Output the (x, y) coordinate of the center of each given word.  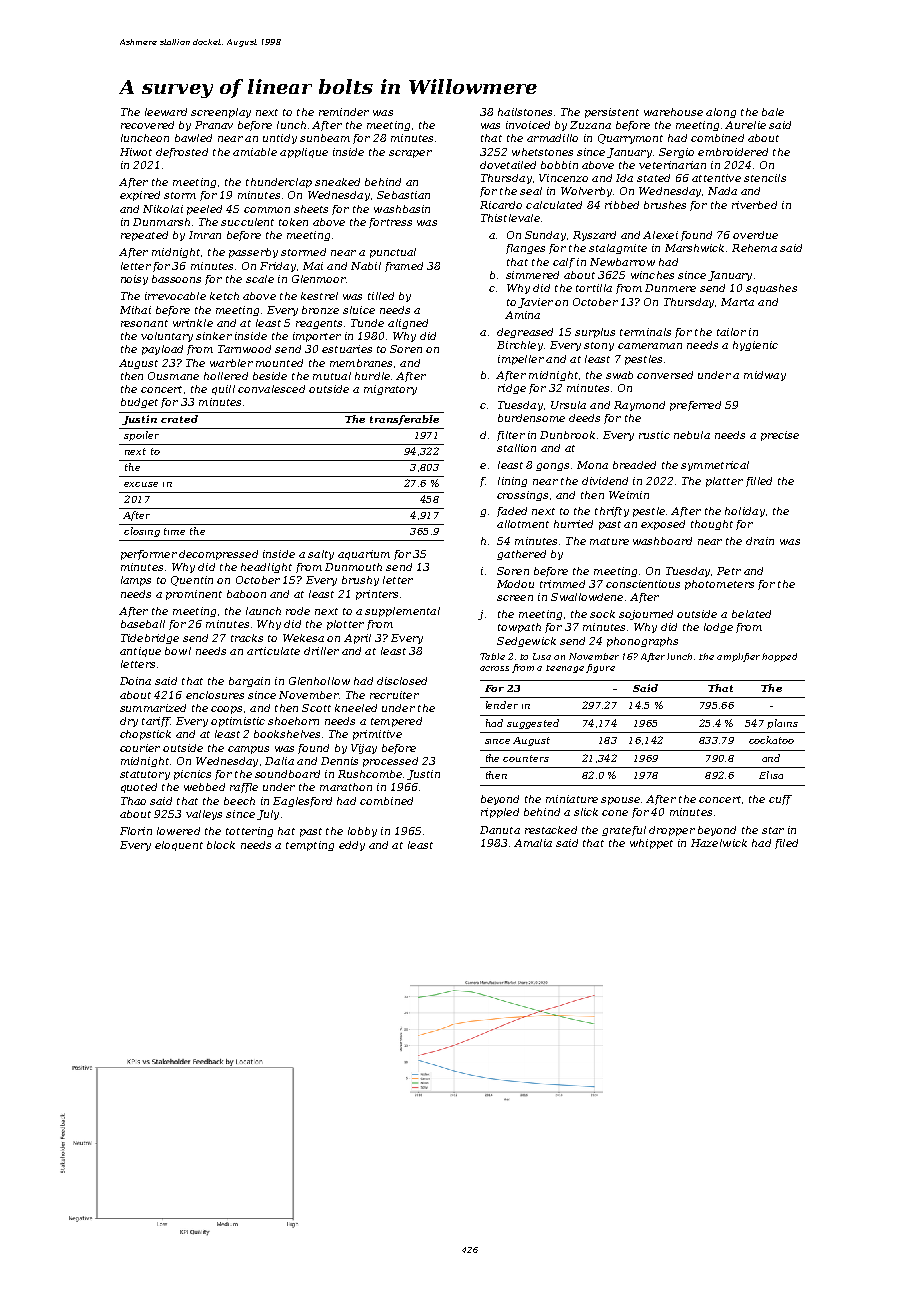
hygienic (755, 346)
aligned (408, 324)
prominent (194, 595)
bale (773, 112)
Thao (133, 801)
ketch (224, 296)
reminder (344, 112)
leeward (166, 112)
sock (602, 614)
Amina (522, 315)
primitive (377, 735)
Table (492, 656)
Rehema (754, 248)
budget (139, 403)
